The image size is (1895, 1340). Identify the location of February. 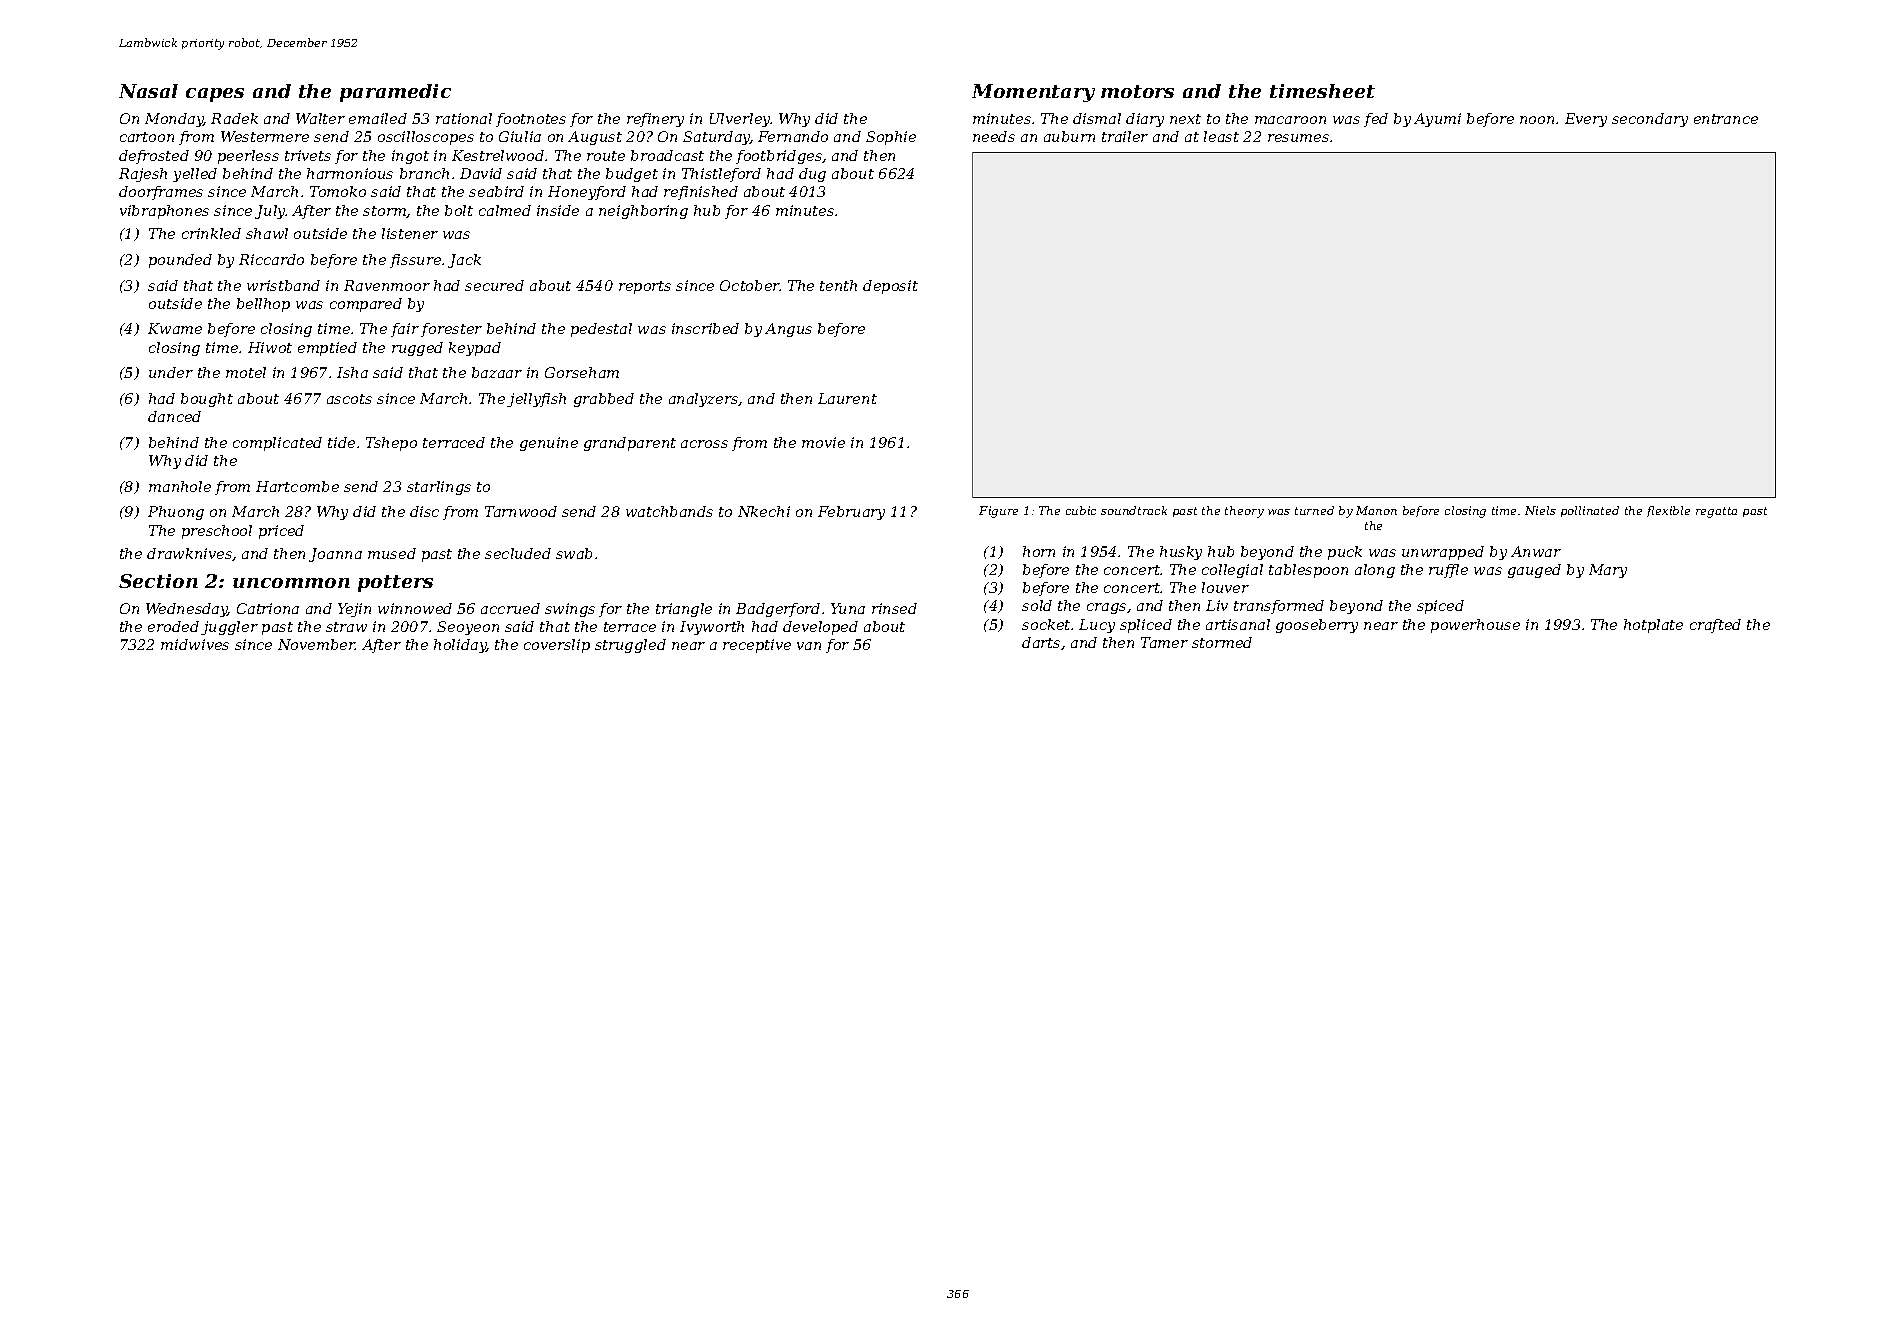
(851, 513).
